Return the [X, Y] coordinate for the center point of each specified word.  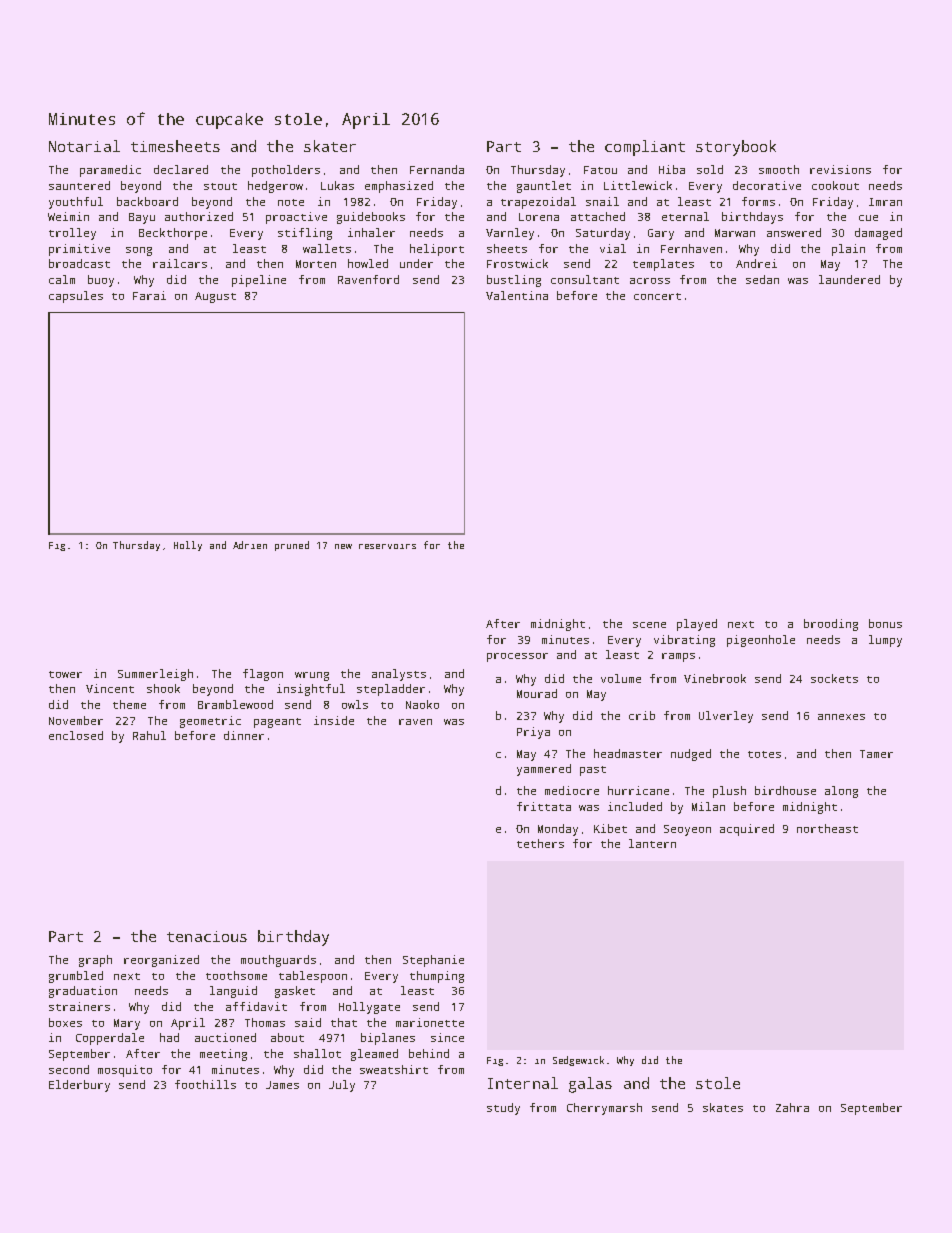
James [282, 1085]
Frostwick [517, 263]
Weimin [68, 216]
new [343, 546]
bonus [885, 623]
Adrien [250, 545]
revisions [840, 169]
